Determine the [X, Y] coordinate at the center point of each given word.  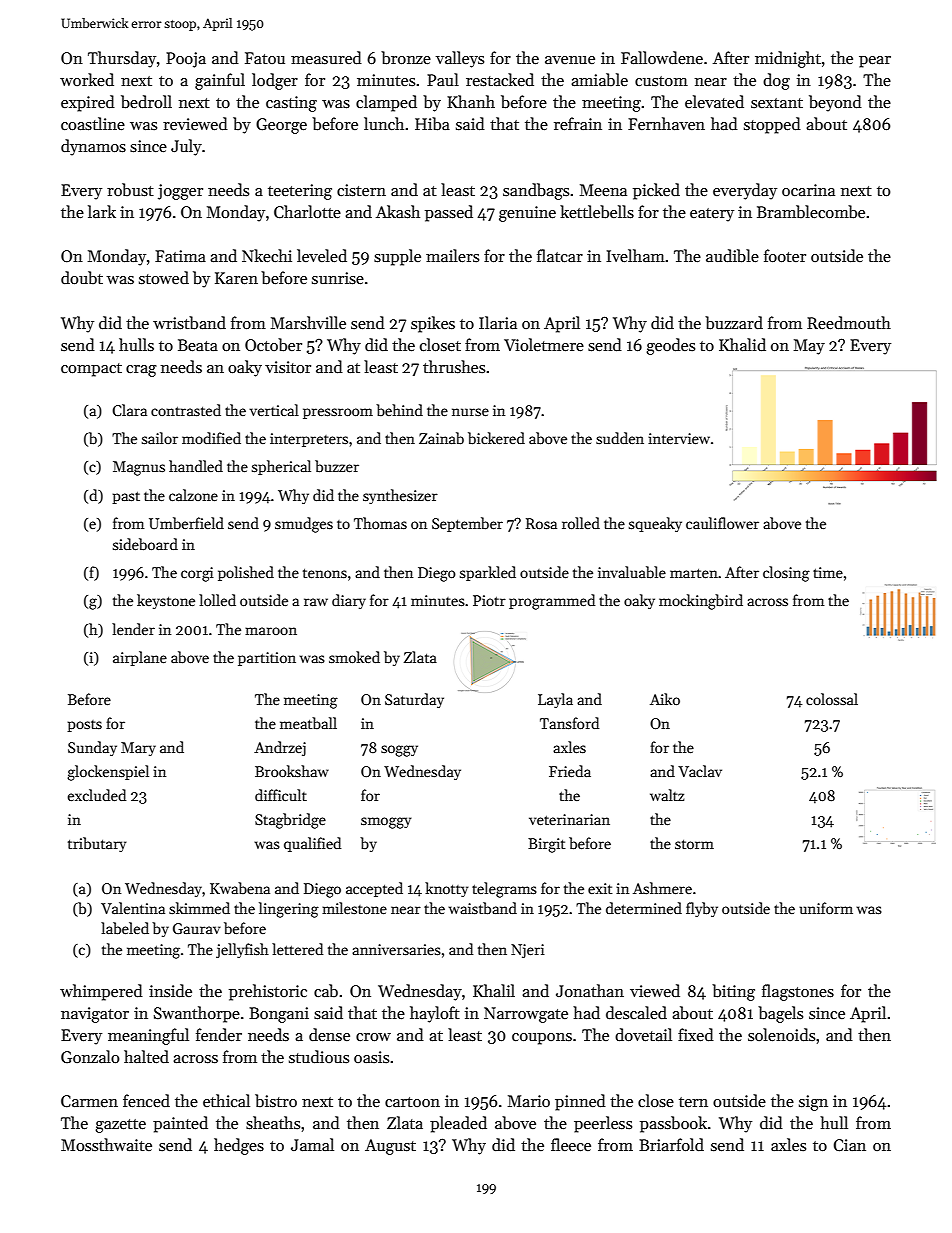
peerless [603, 1124]
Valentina [133, 908]
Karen [236, 278]
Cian [850, 1145]
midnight [788, 59]
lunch [384, 123]
